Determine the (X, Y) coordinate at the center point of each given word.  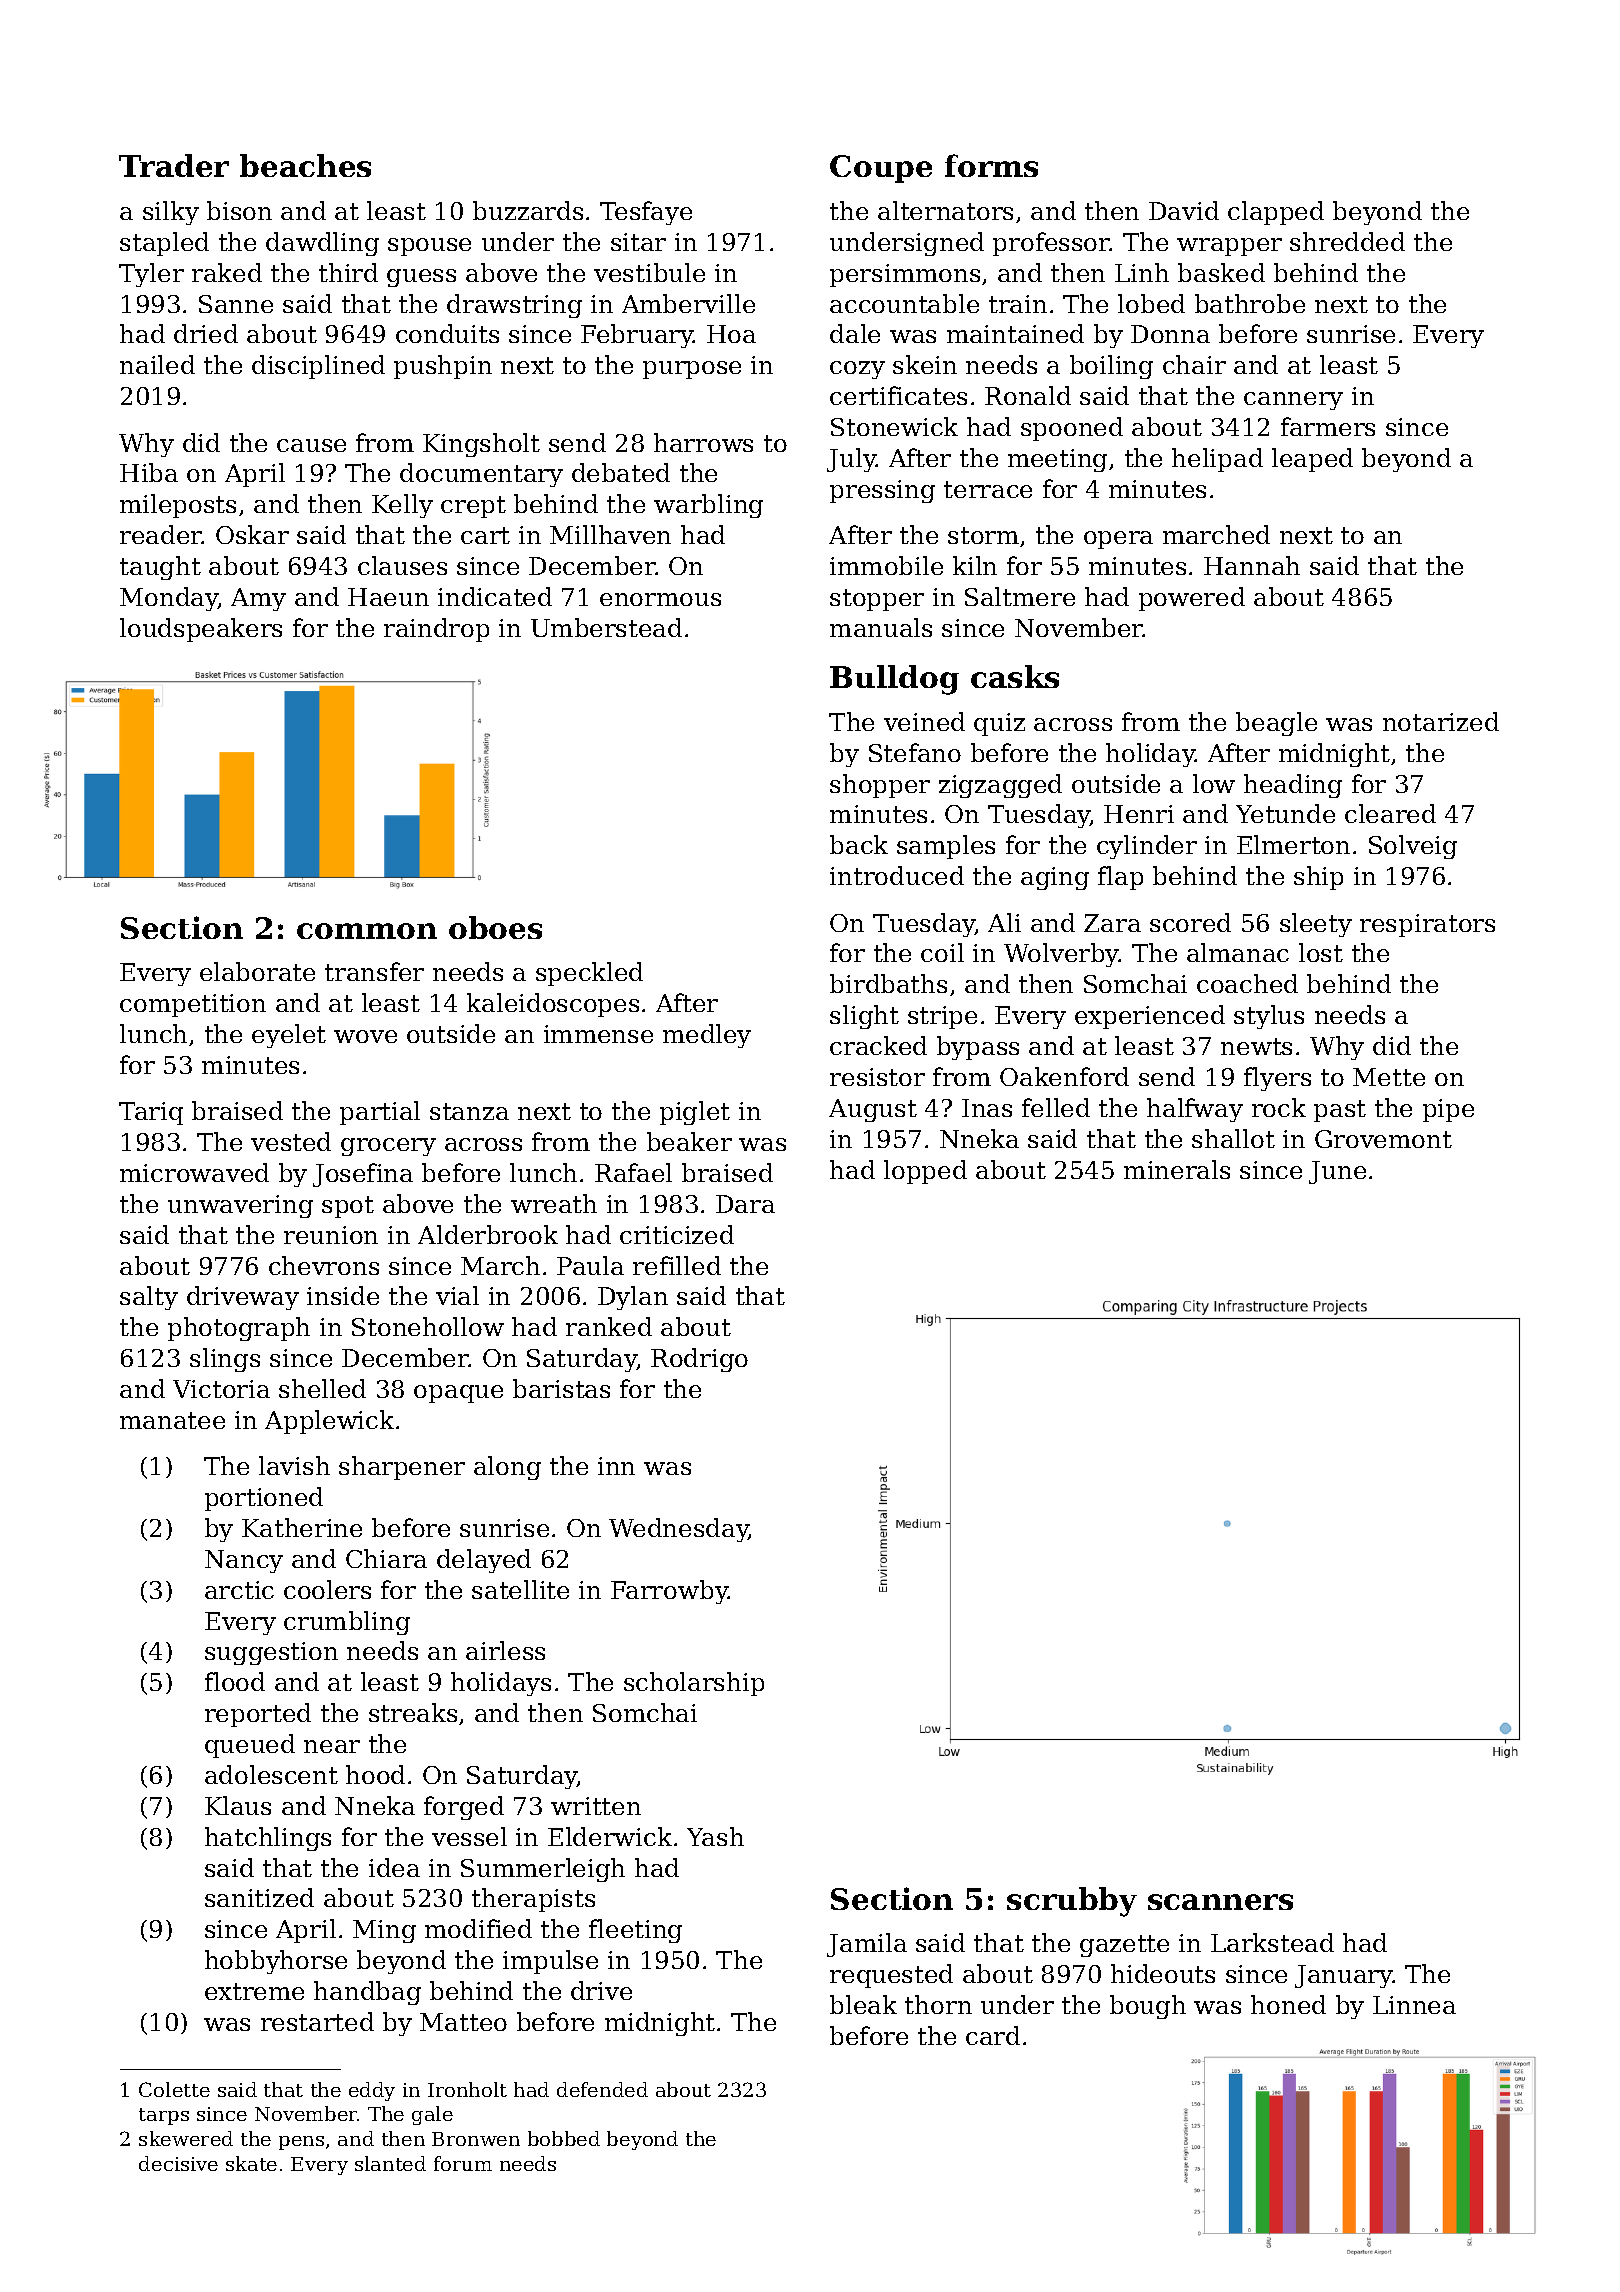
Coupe (881, 169)
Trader (174, 165)
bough (1148, 2007)
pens (301, 2143)
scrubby (1072, 1902)
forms (991, 165)
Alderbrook (488, 1234)
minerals (1177, 1169)
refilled (677, 1265)
